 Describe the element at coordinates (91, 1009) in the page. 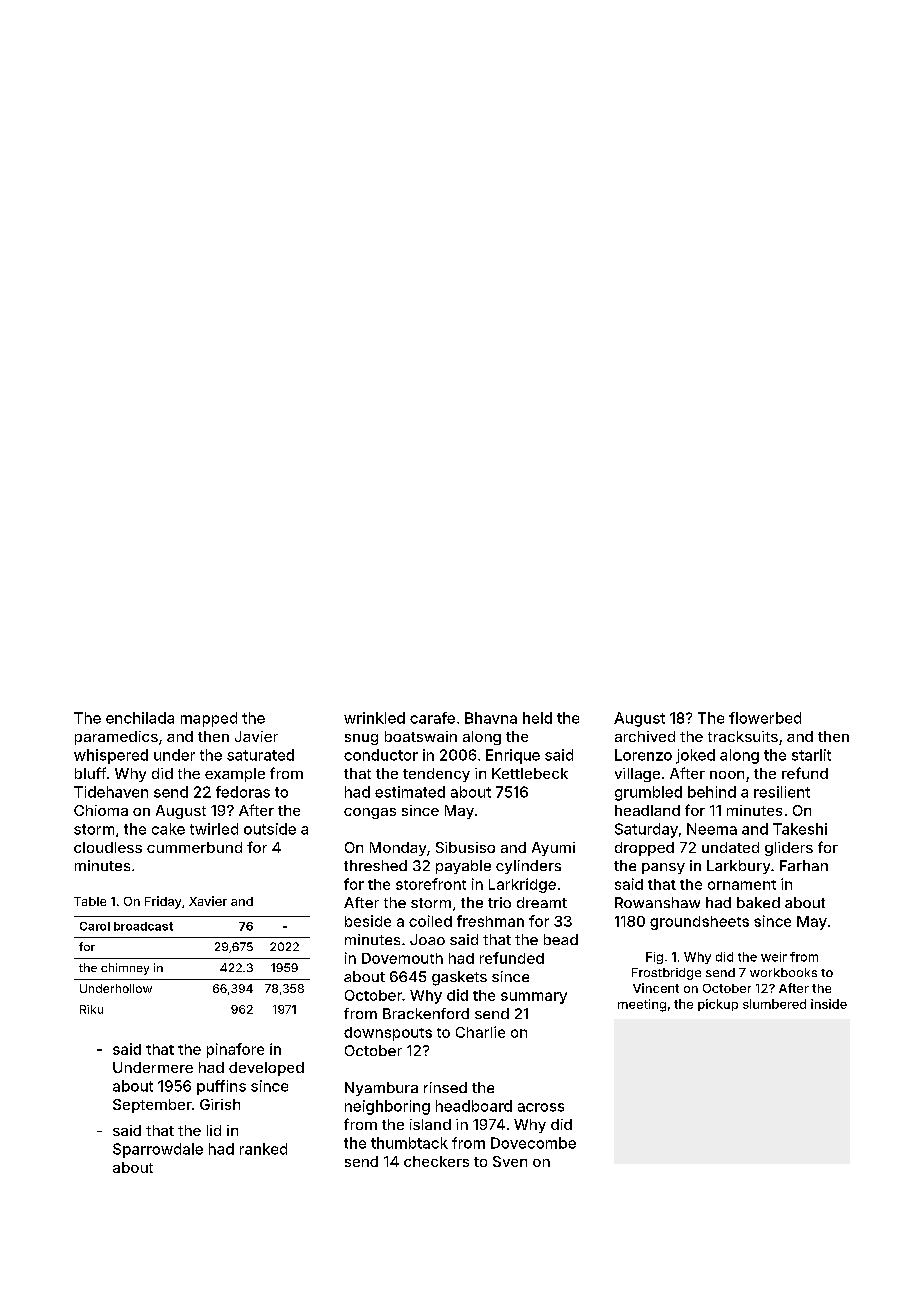

I see `Riku` at that location.
